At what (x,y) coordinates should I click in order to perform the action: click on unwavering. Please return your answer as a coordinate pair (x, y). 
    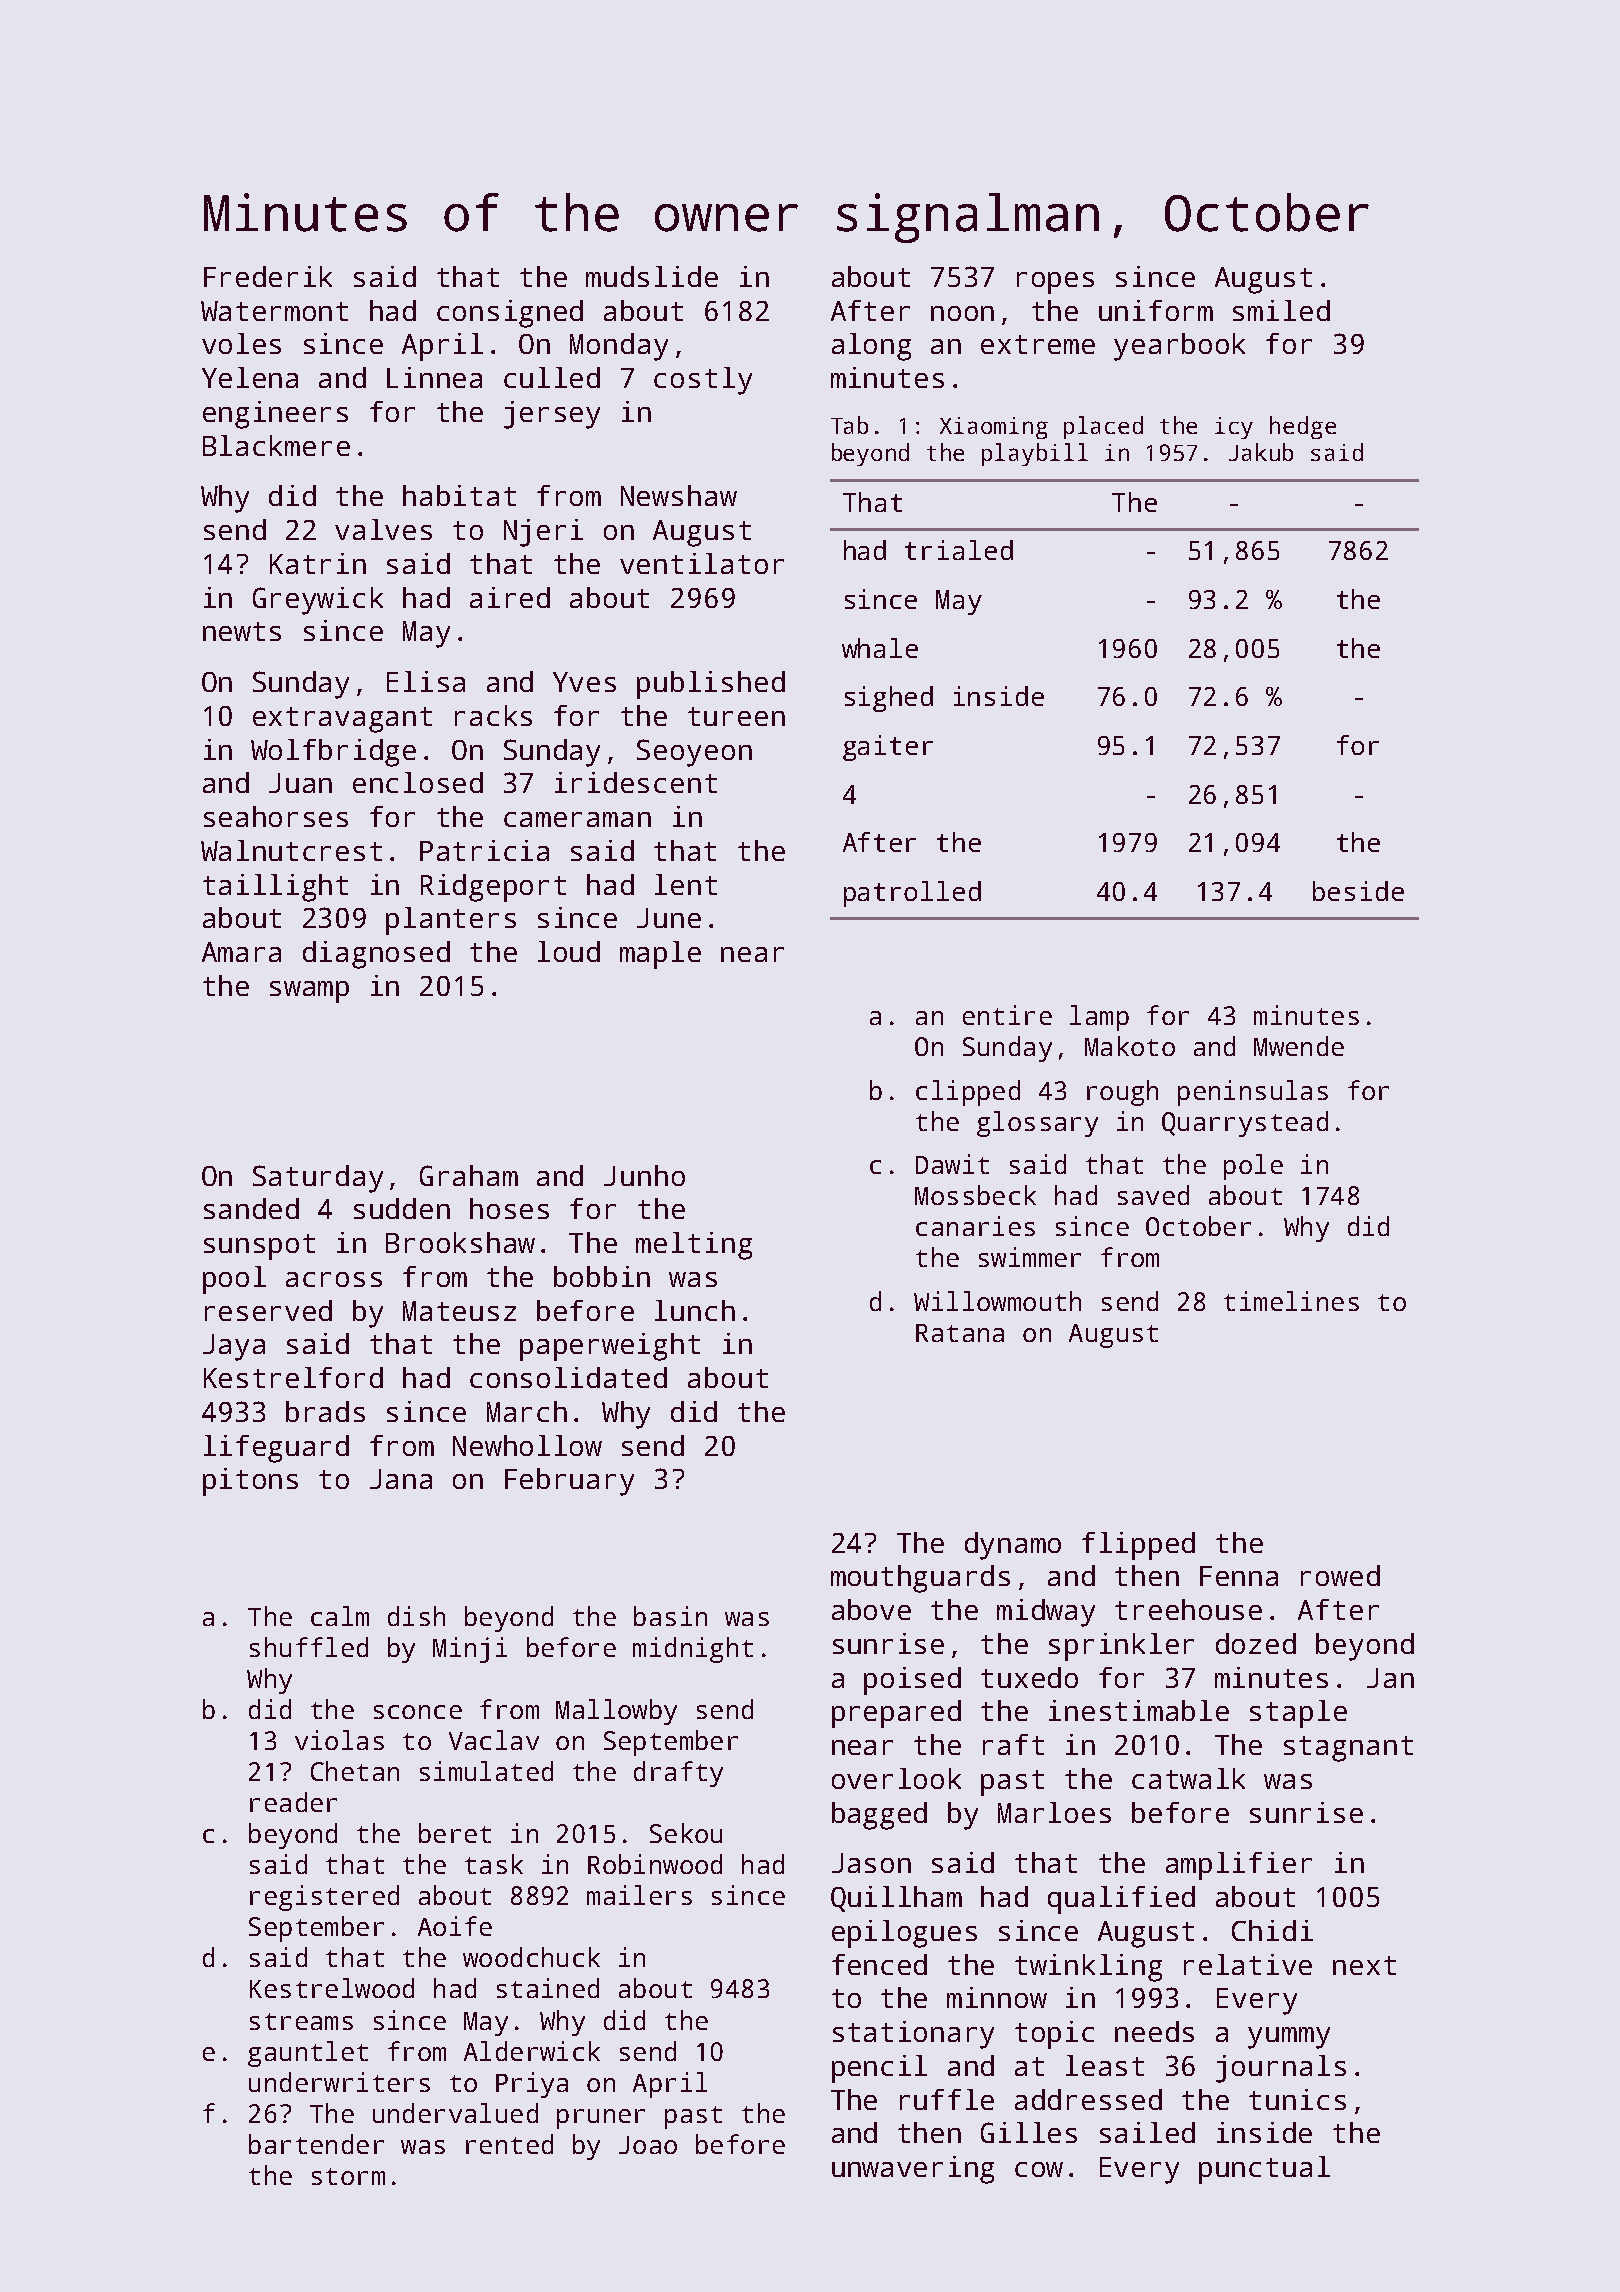
    Looking at the image, I should click on (913, 2170).
